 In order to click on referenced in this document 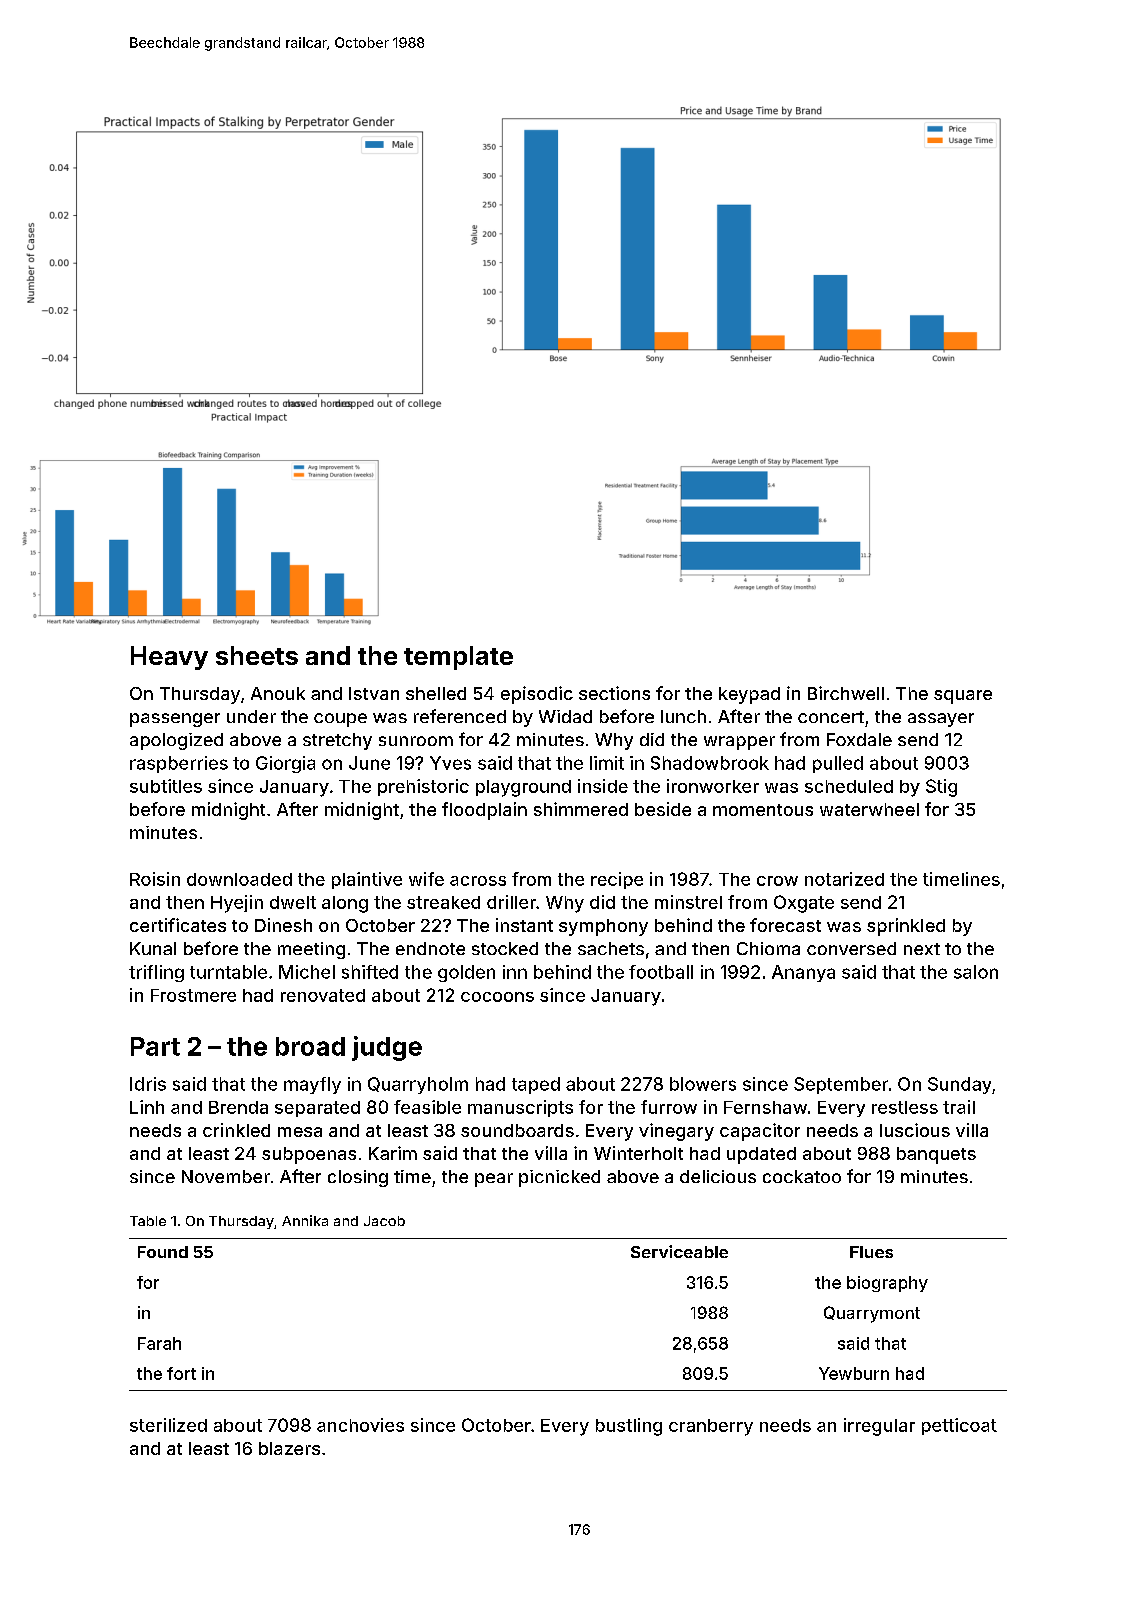, I will do `click(460, 716)`.
